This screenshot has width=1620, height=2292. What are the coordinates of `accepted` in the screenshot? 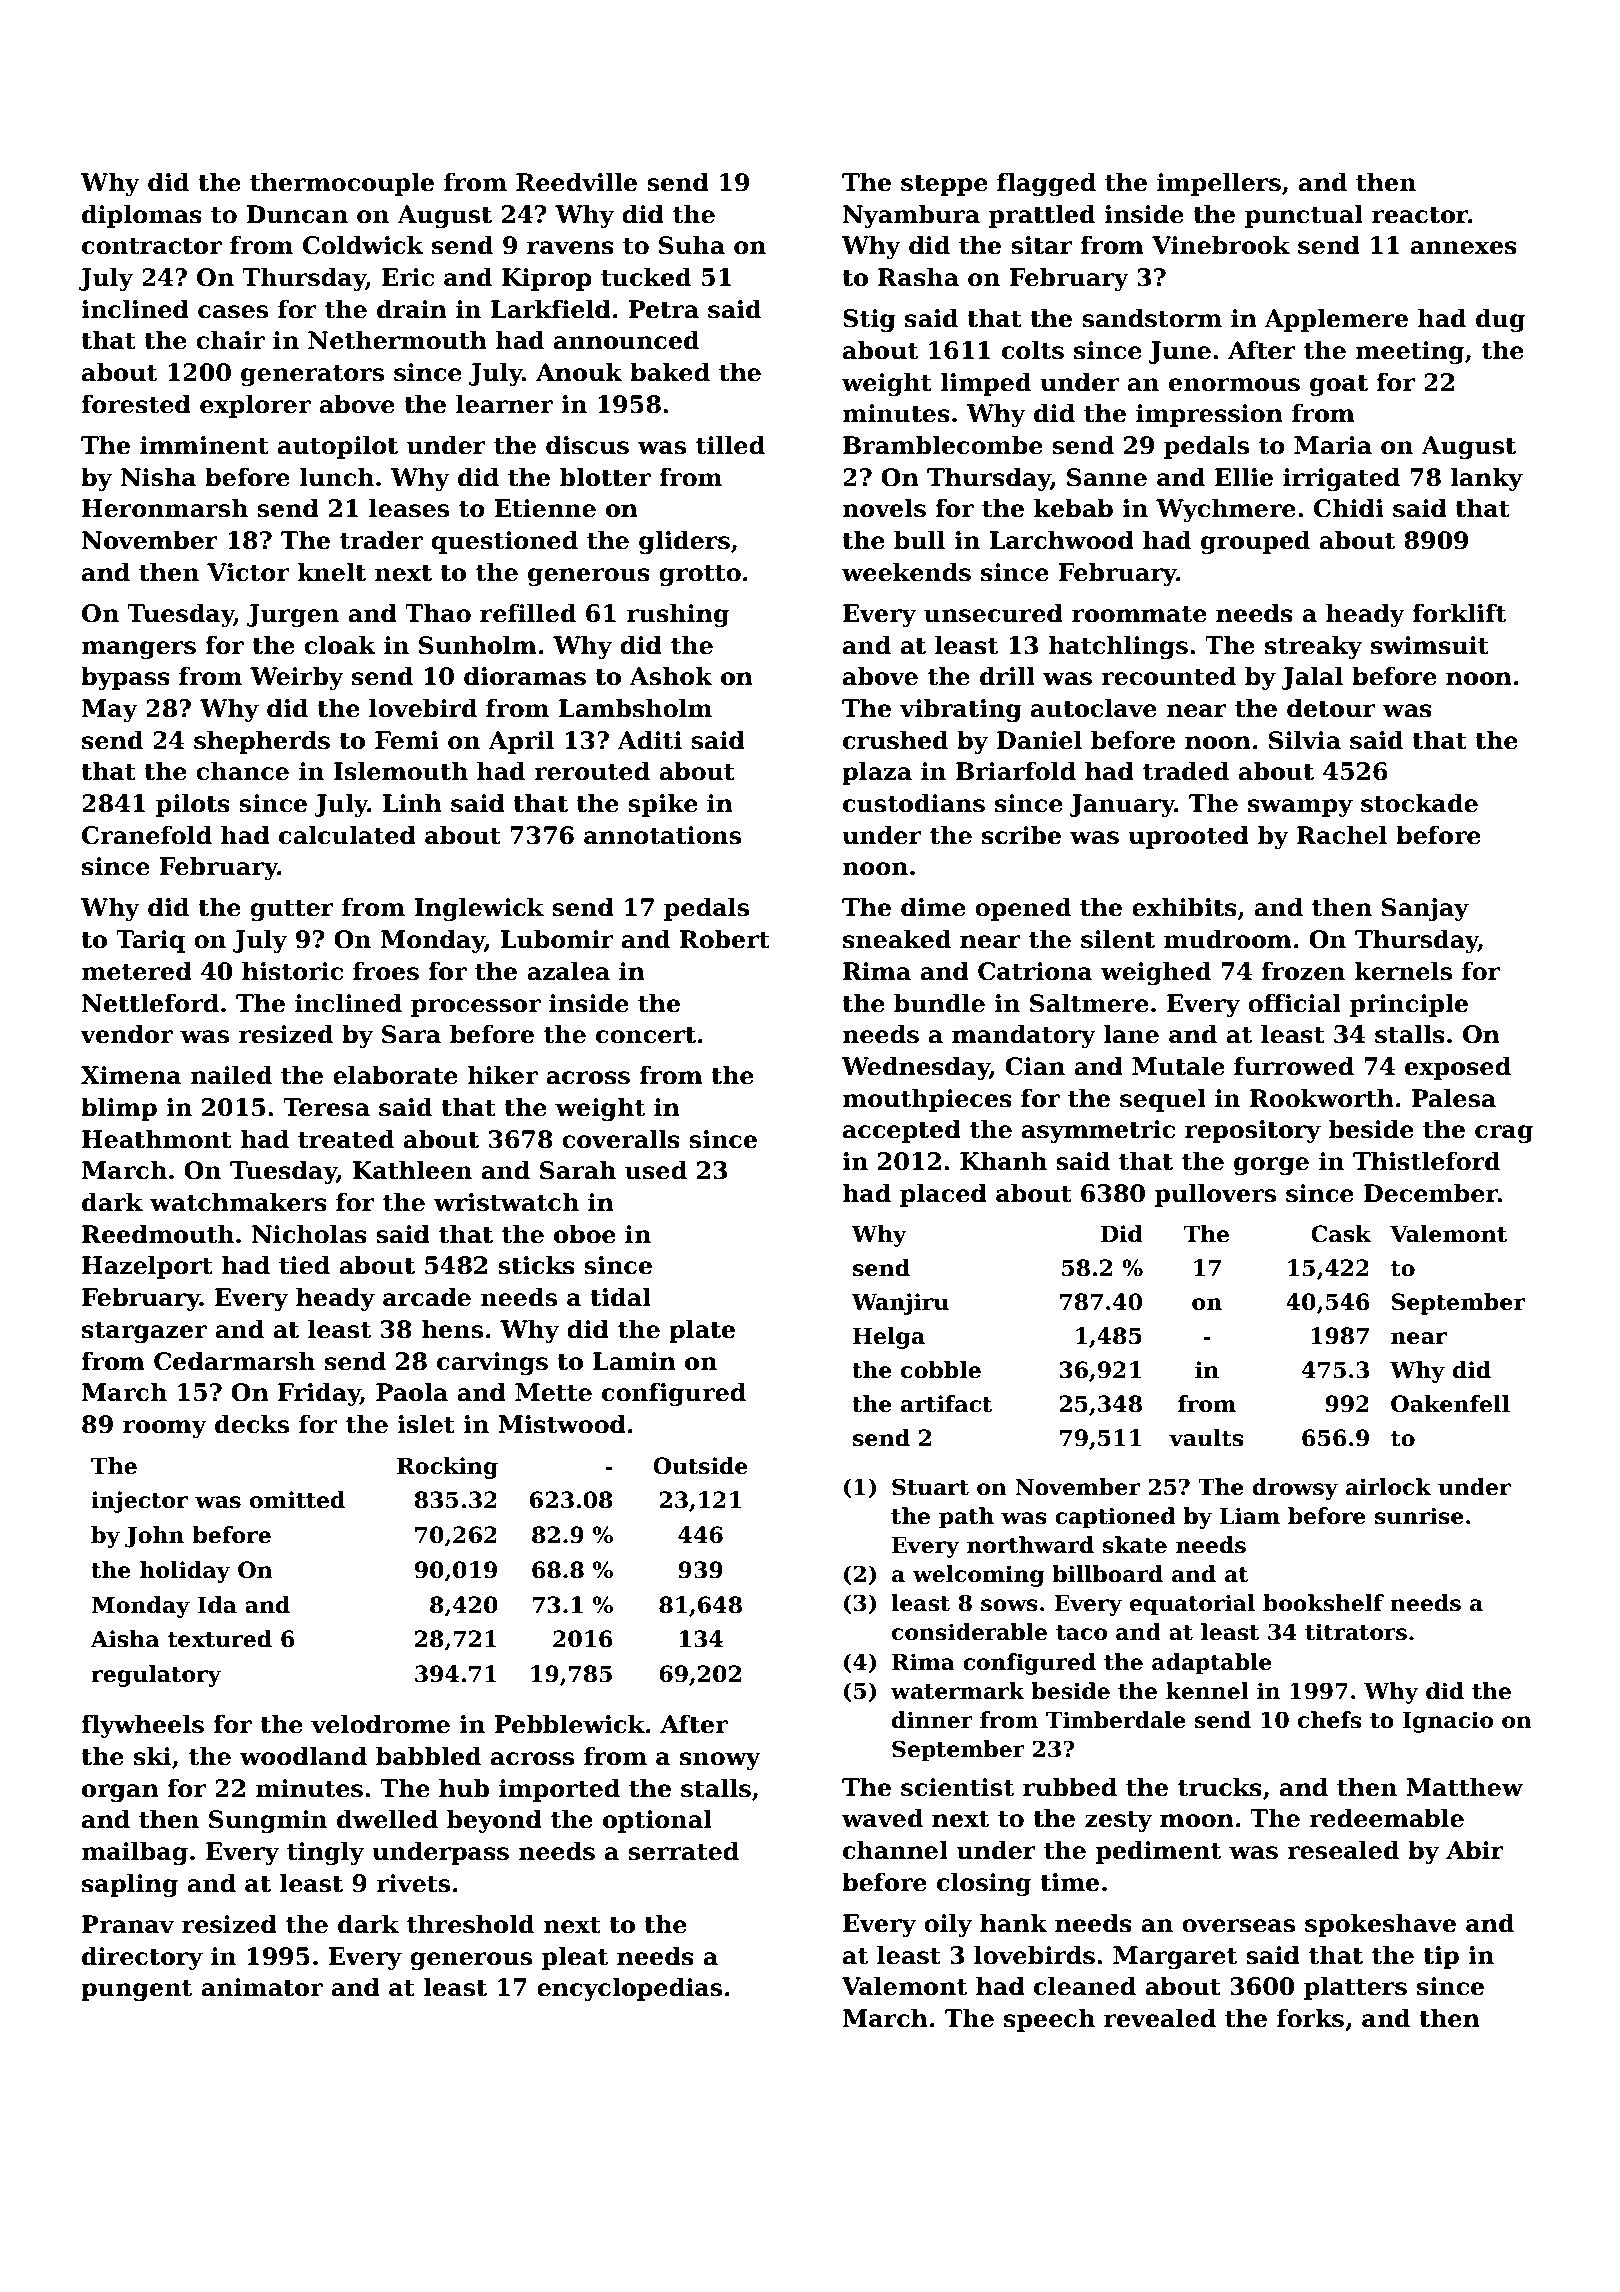 It's located at (902, 1131).
